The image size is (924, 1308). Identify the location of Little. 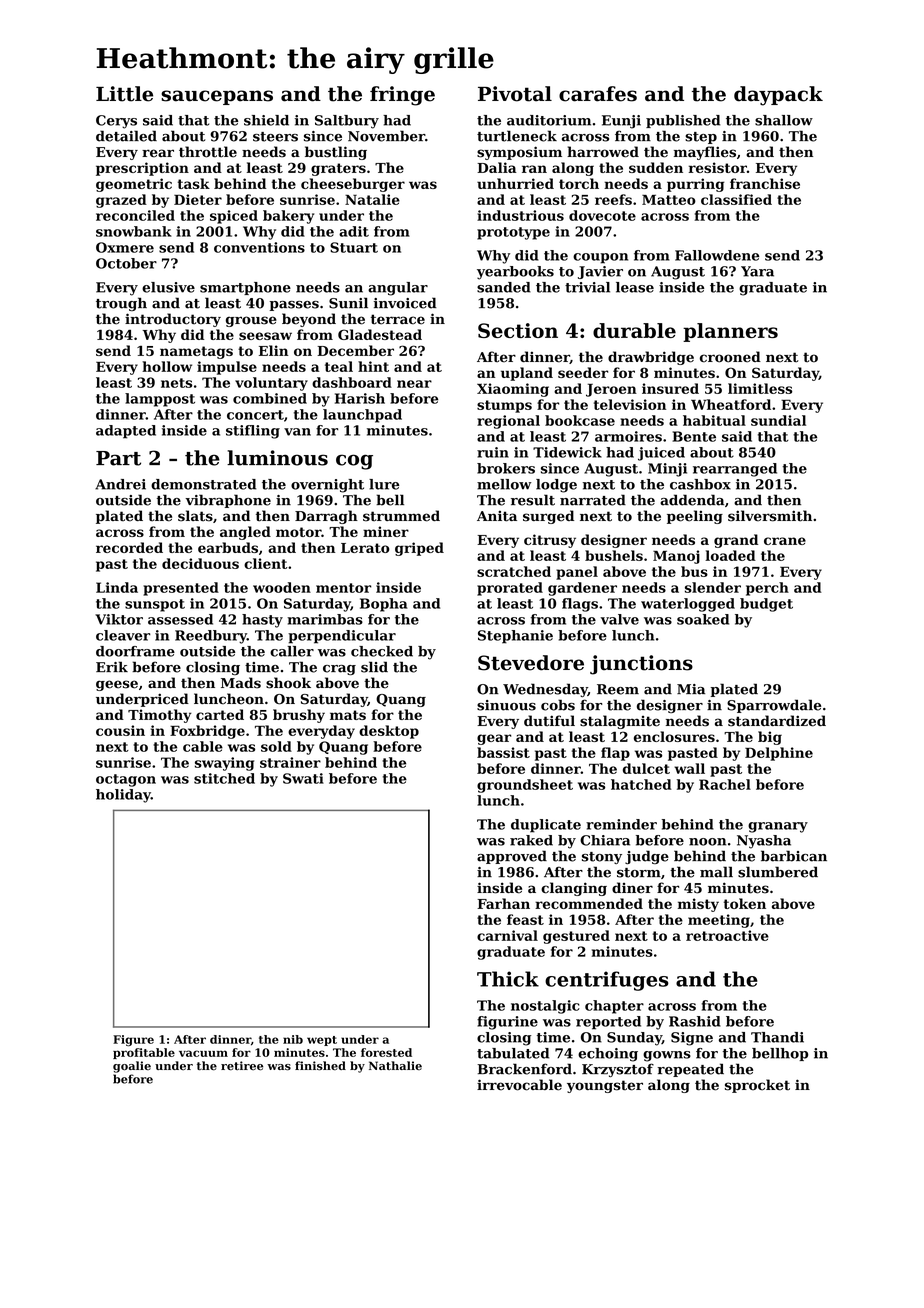
(124, 94).
